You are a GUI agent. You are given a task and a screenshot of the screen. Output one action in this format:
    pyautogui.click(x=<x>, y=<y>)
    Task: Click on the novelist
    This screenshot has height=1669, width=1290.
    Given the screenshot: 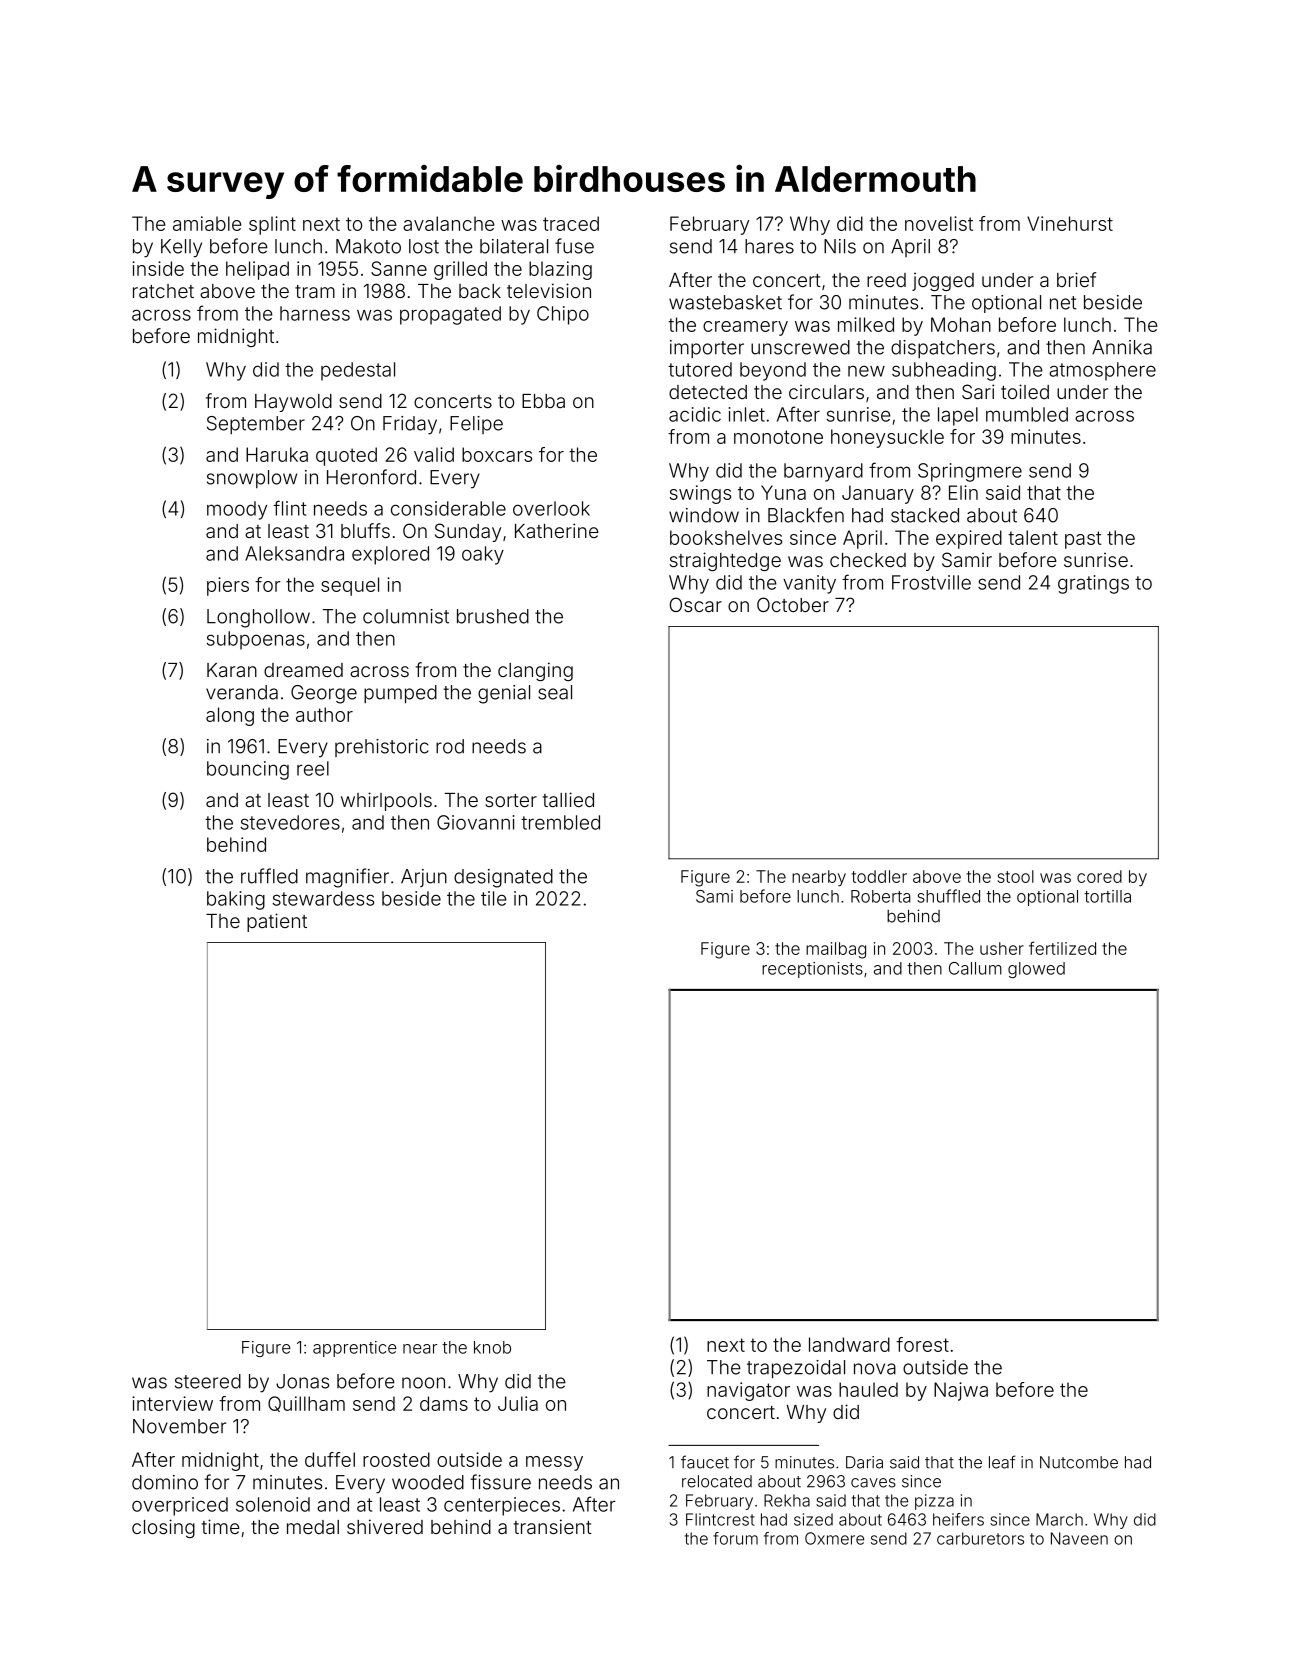 What is the action you would take?
    pyautogui.click(x=939, y=223)
